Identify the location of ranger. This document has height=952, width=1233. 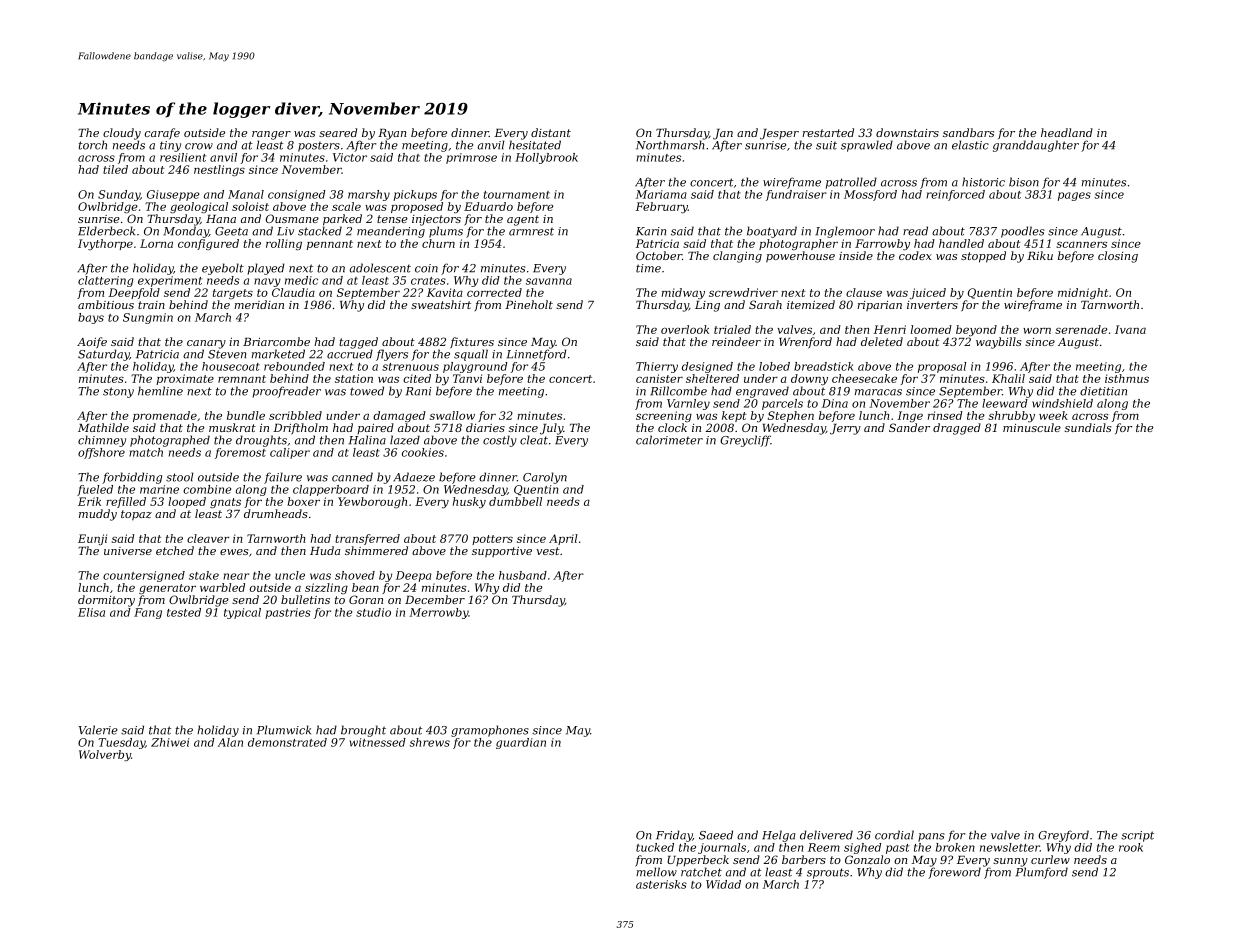
(271, 135).
